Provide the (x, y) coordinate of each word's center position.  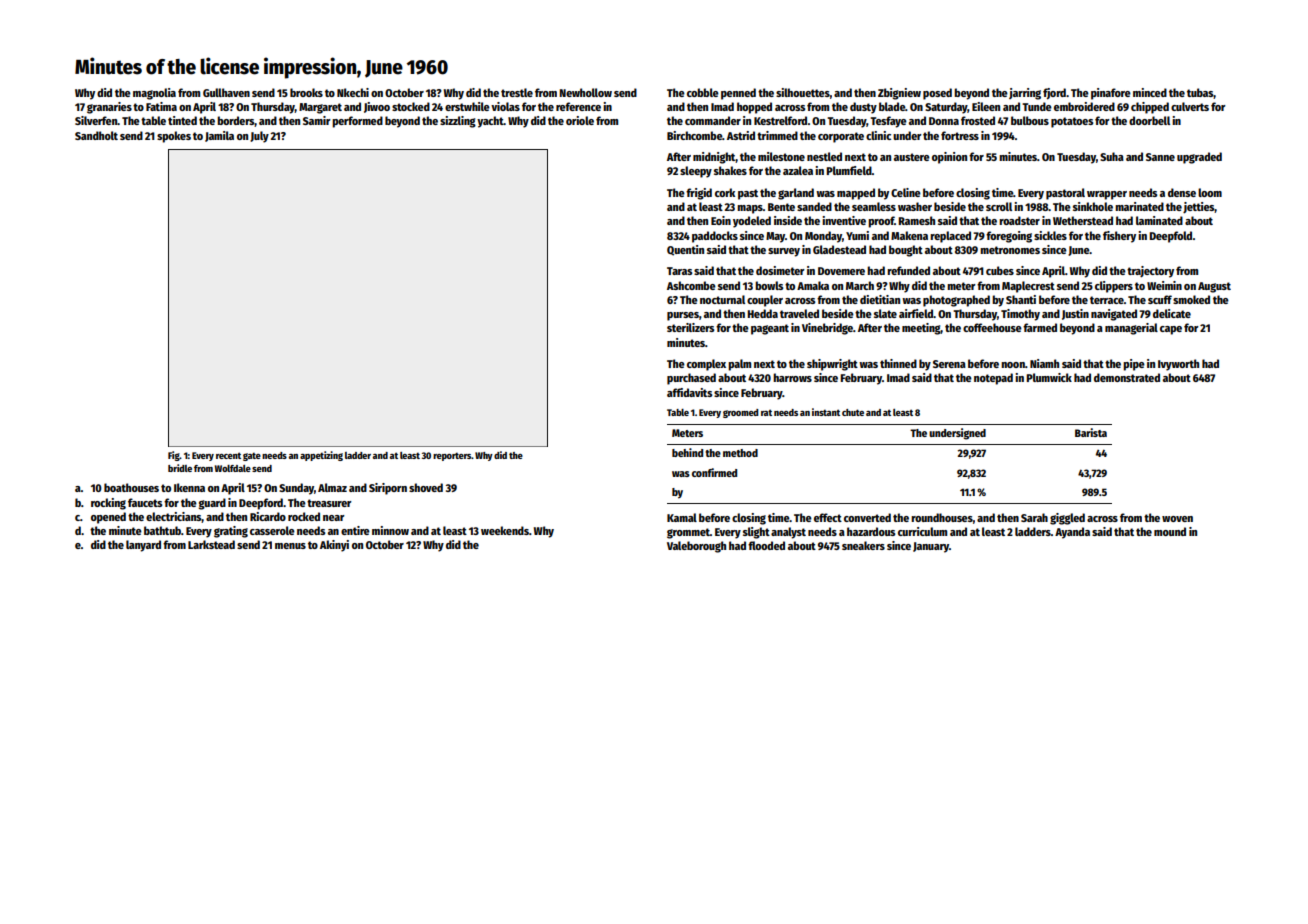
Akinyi (334, 546)
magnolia (154, 94)
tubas (1200, 93)
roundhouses (942, 517)
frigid (699, 194)
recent (228, 455)
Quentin (685, 250)
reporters (452, 457)
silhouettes (803, 92)
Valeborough (696, 547)
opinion (949, 158)
